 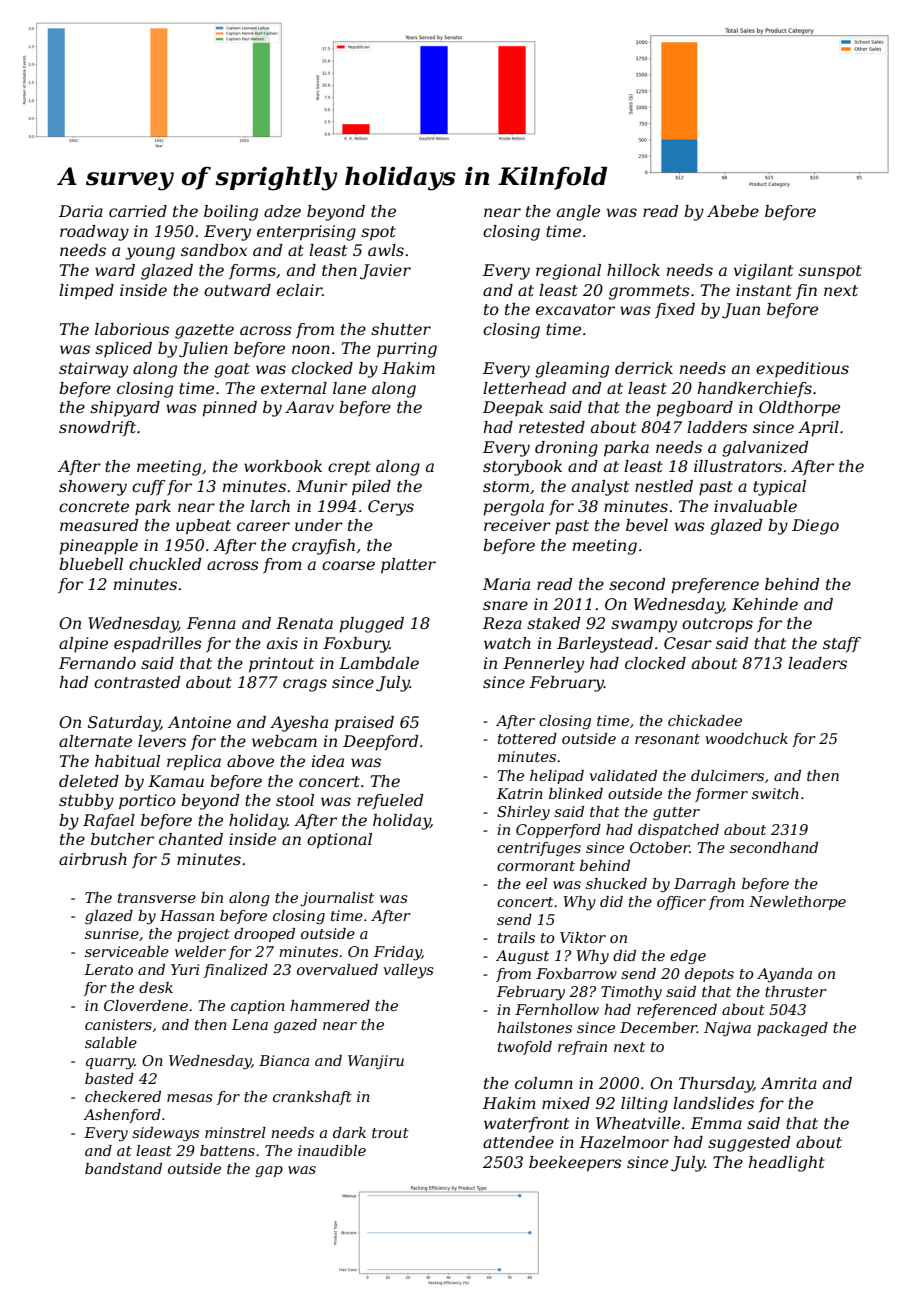 What do you see at coordinates (647, 525) in the screenshot?
I see `bevel` at bounding box center [647, 525].
